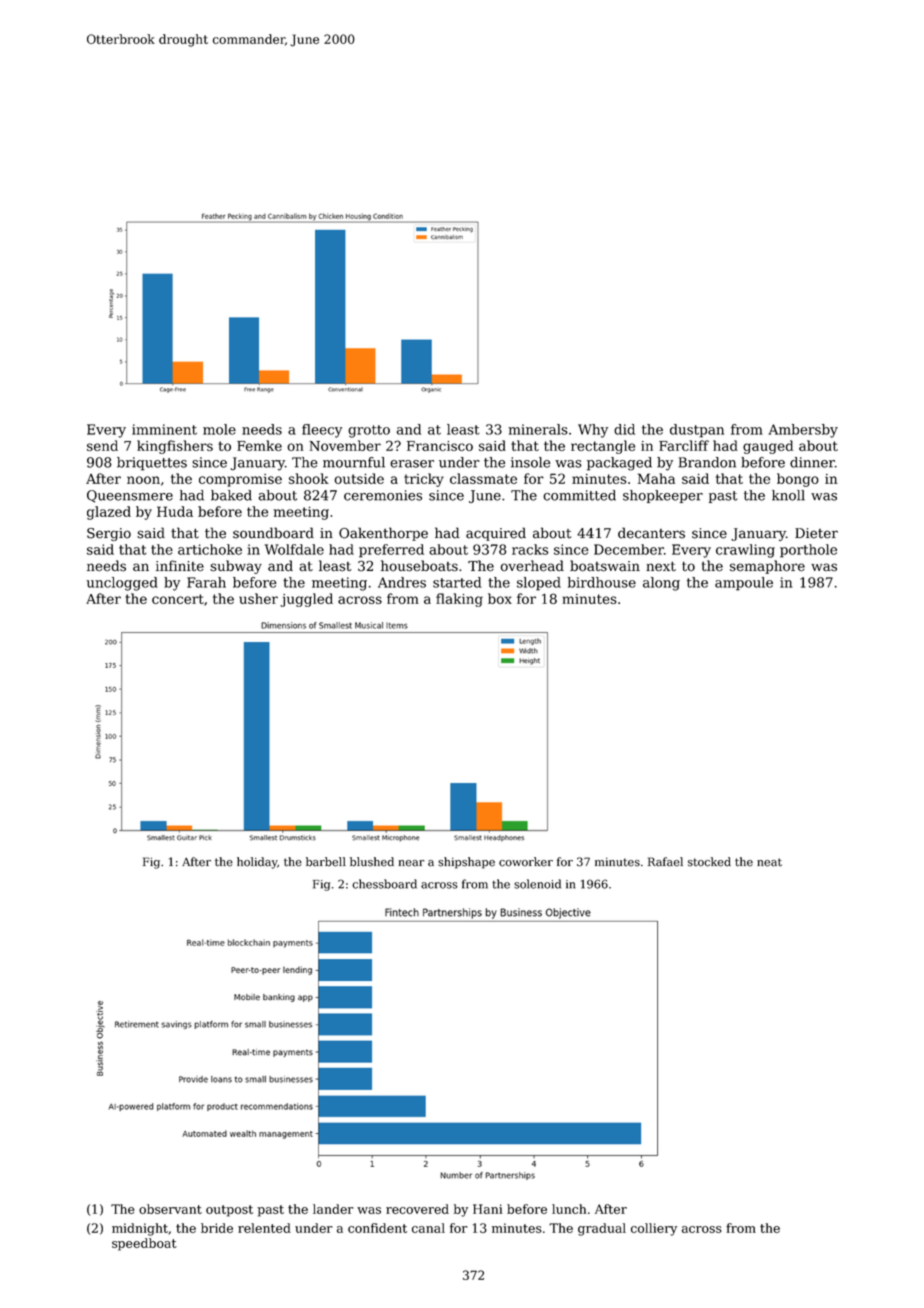 The image size is (924, 1308). Describe the element at coordinates (487, 1209) in the page. I see `Hani` at that location.
